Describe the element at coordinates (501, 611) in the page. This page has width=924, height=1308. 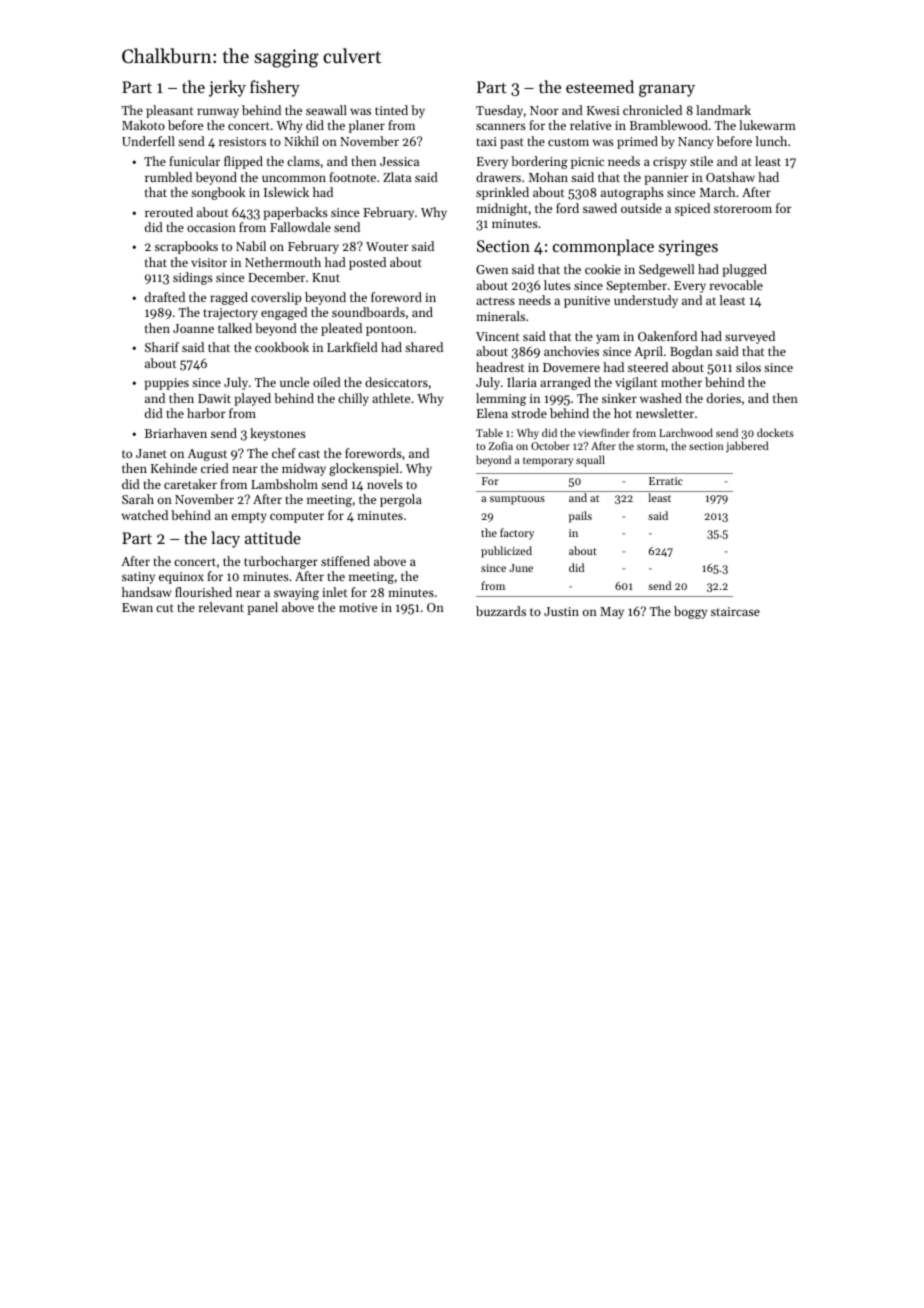
I see `buzzards` at that location.
